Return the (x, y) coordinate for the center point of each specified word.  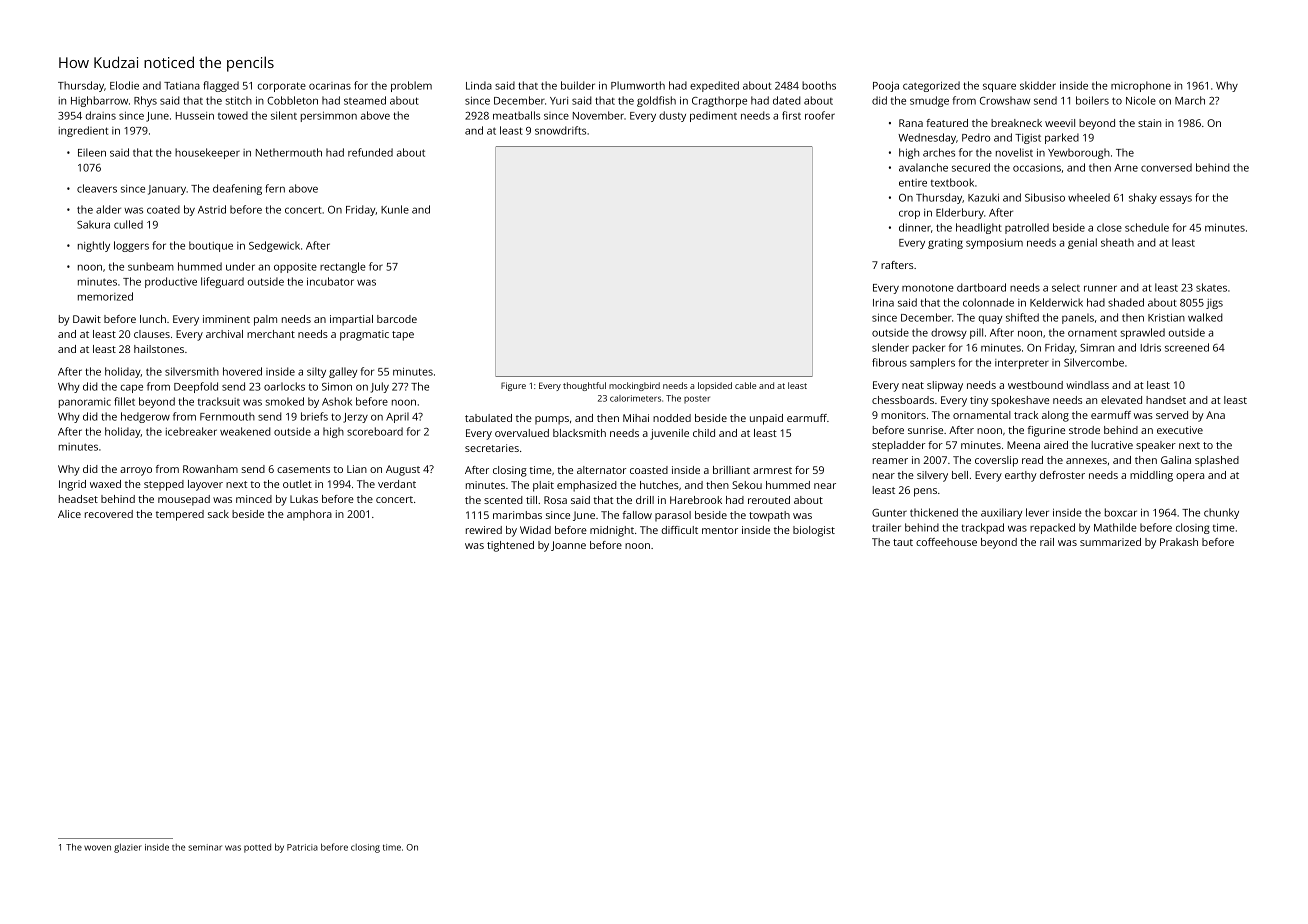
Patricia (302, 847)
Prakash (1179, 542)
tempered (180, 515)
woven (97, 848)
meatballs (516, 115)
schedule (1147, 227)
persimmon (329, 117)
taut (903, 542)
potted (257, 848)
